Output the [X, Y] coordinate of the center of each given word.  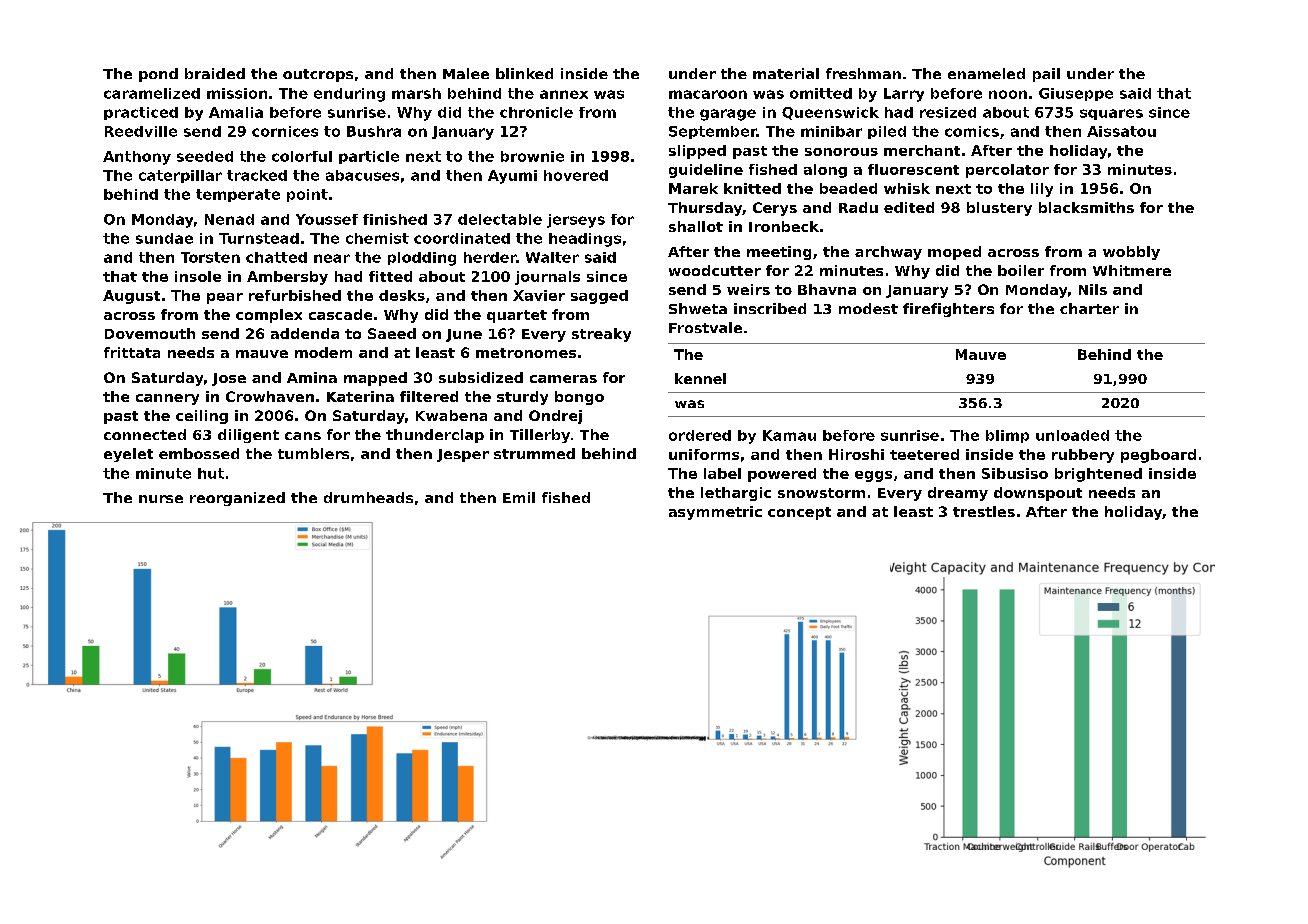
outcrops [318, 75]
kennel [700, 378]
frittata [132, 352]
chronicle [536, 112]
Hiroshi [856, 454]
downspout [1038, 494]
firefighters [948, 310]
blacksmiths [1086, 207]
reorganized [237, 499]
